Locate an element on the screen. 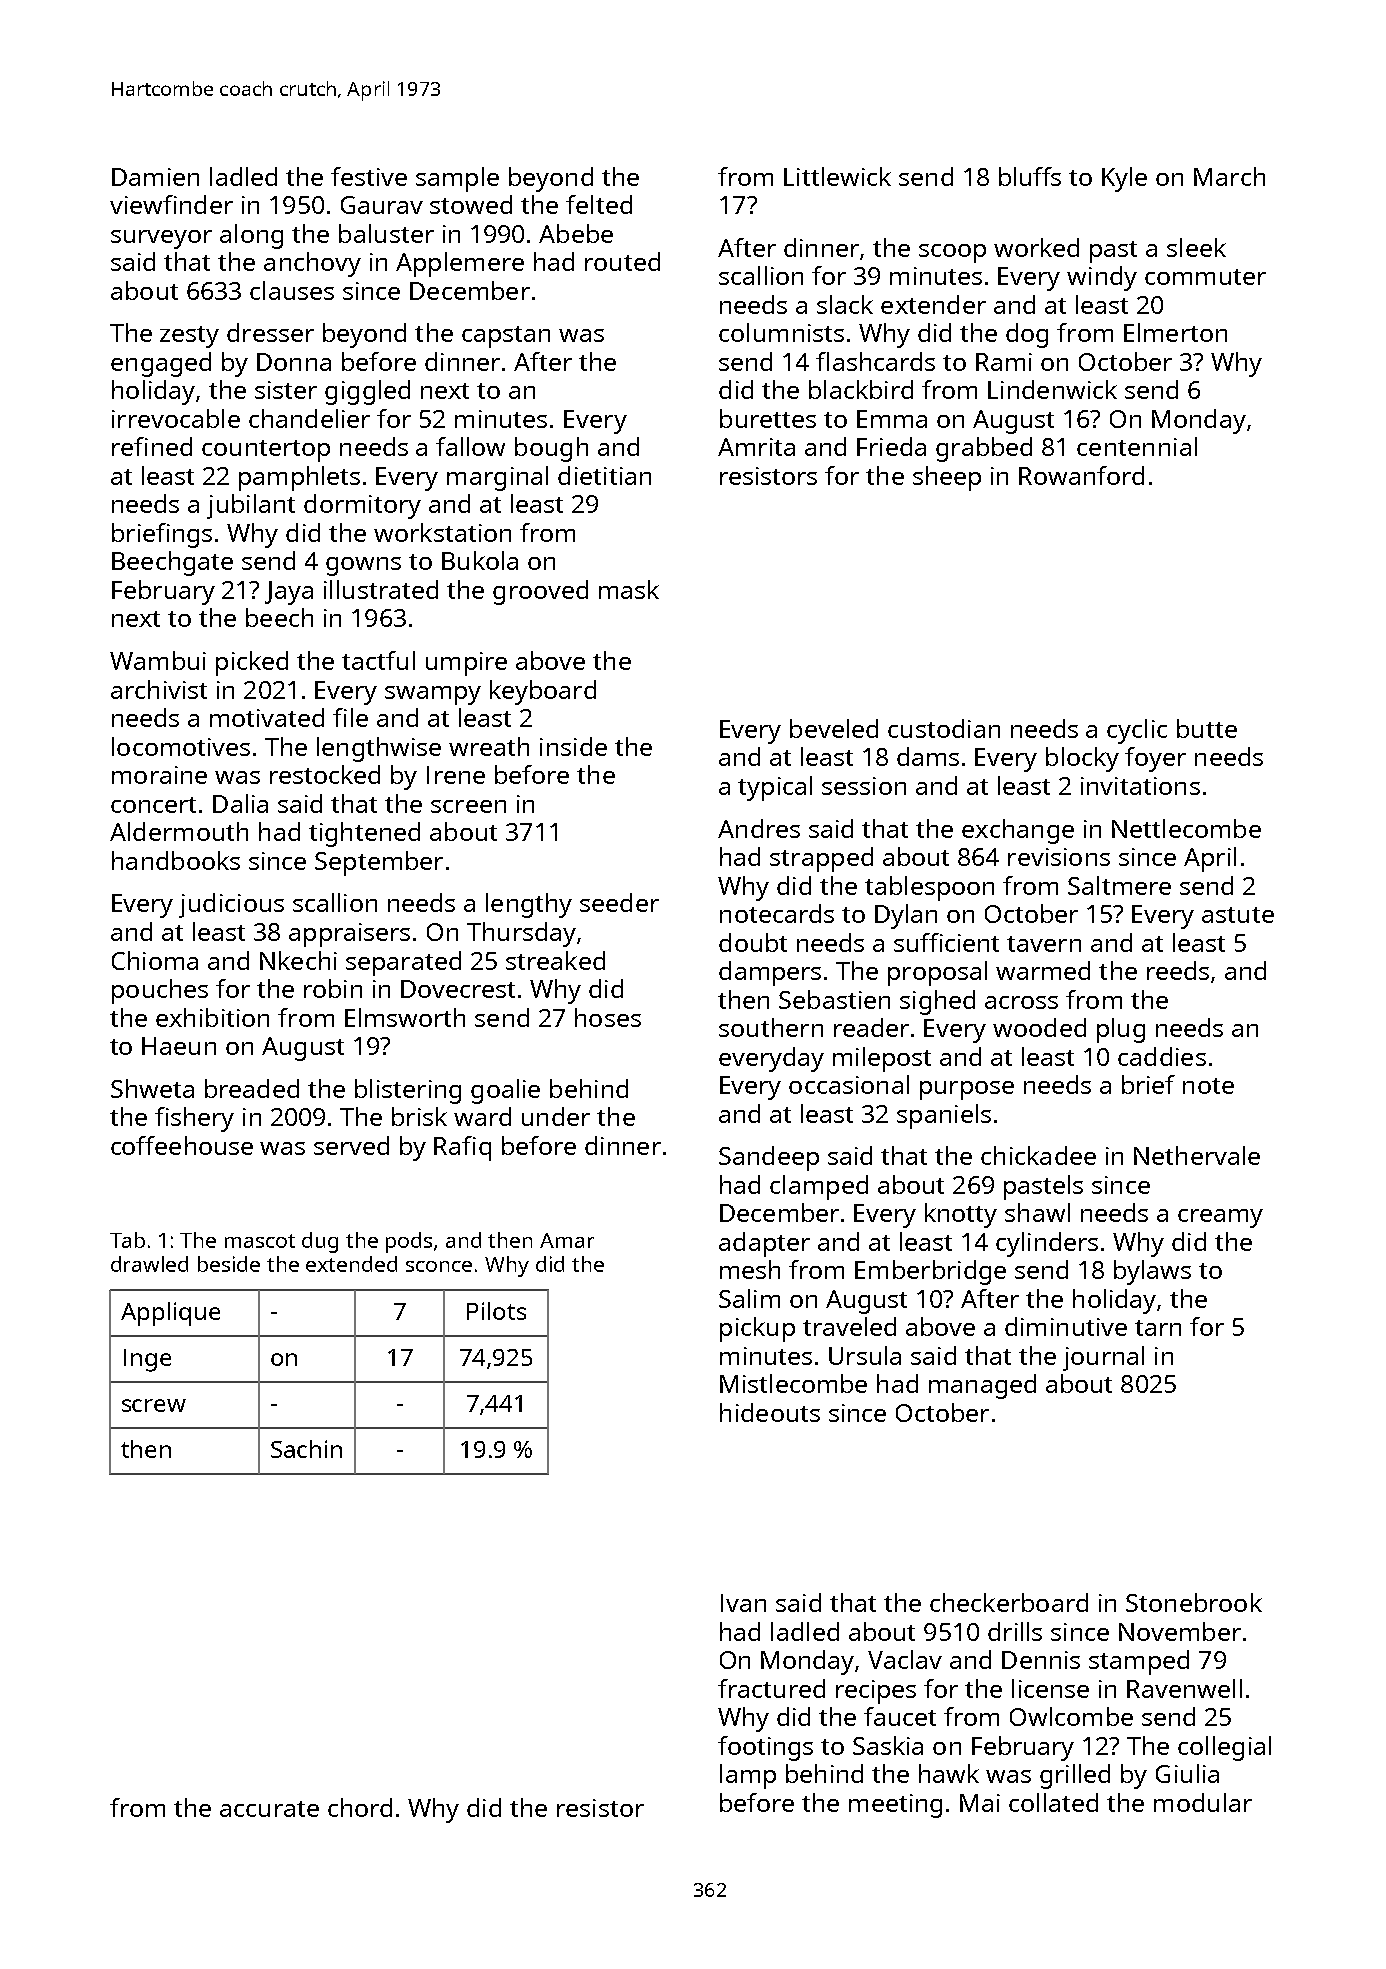  tarn is located at coordinates (1158, 1328).
